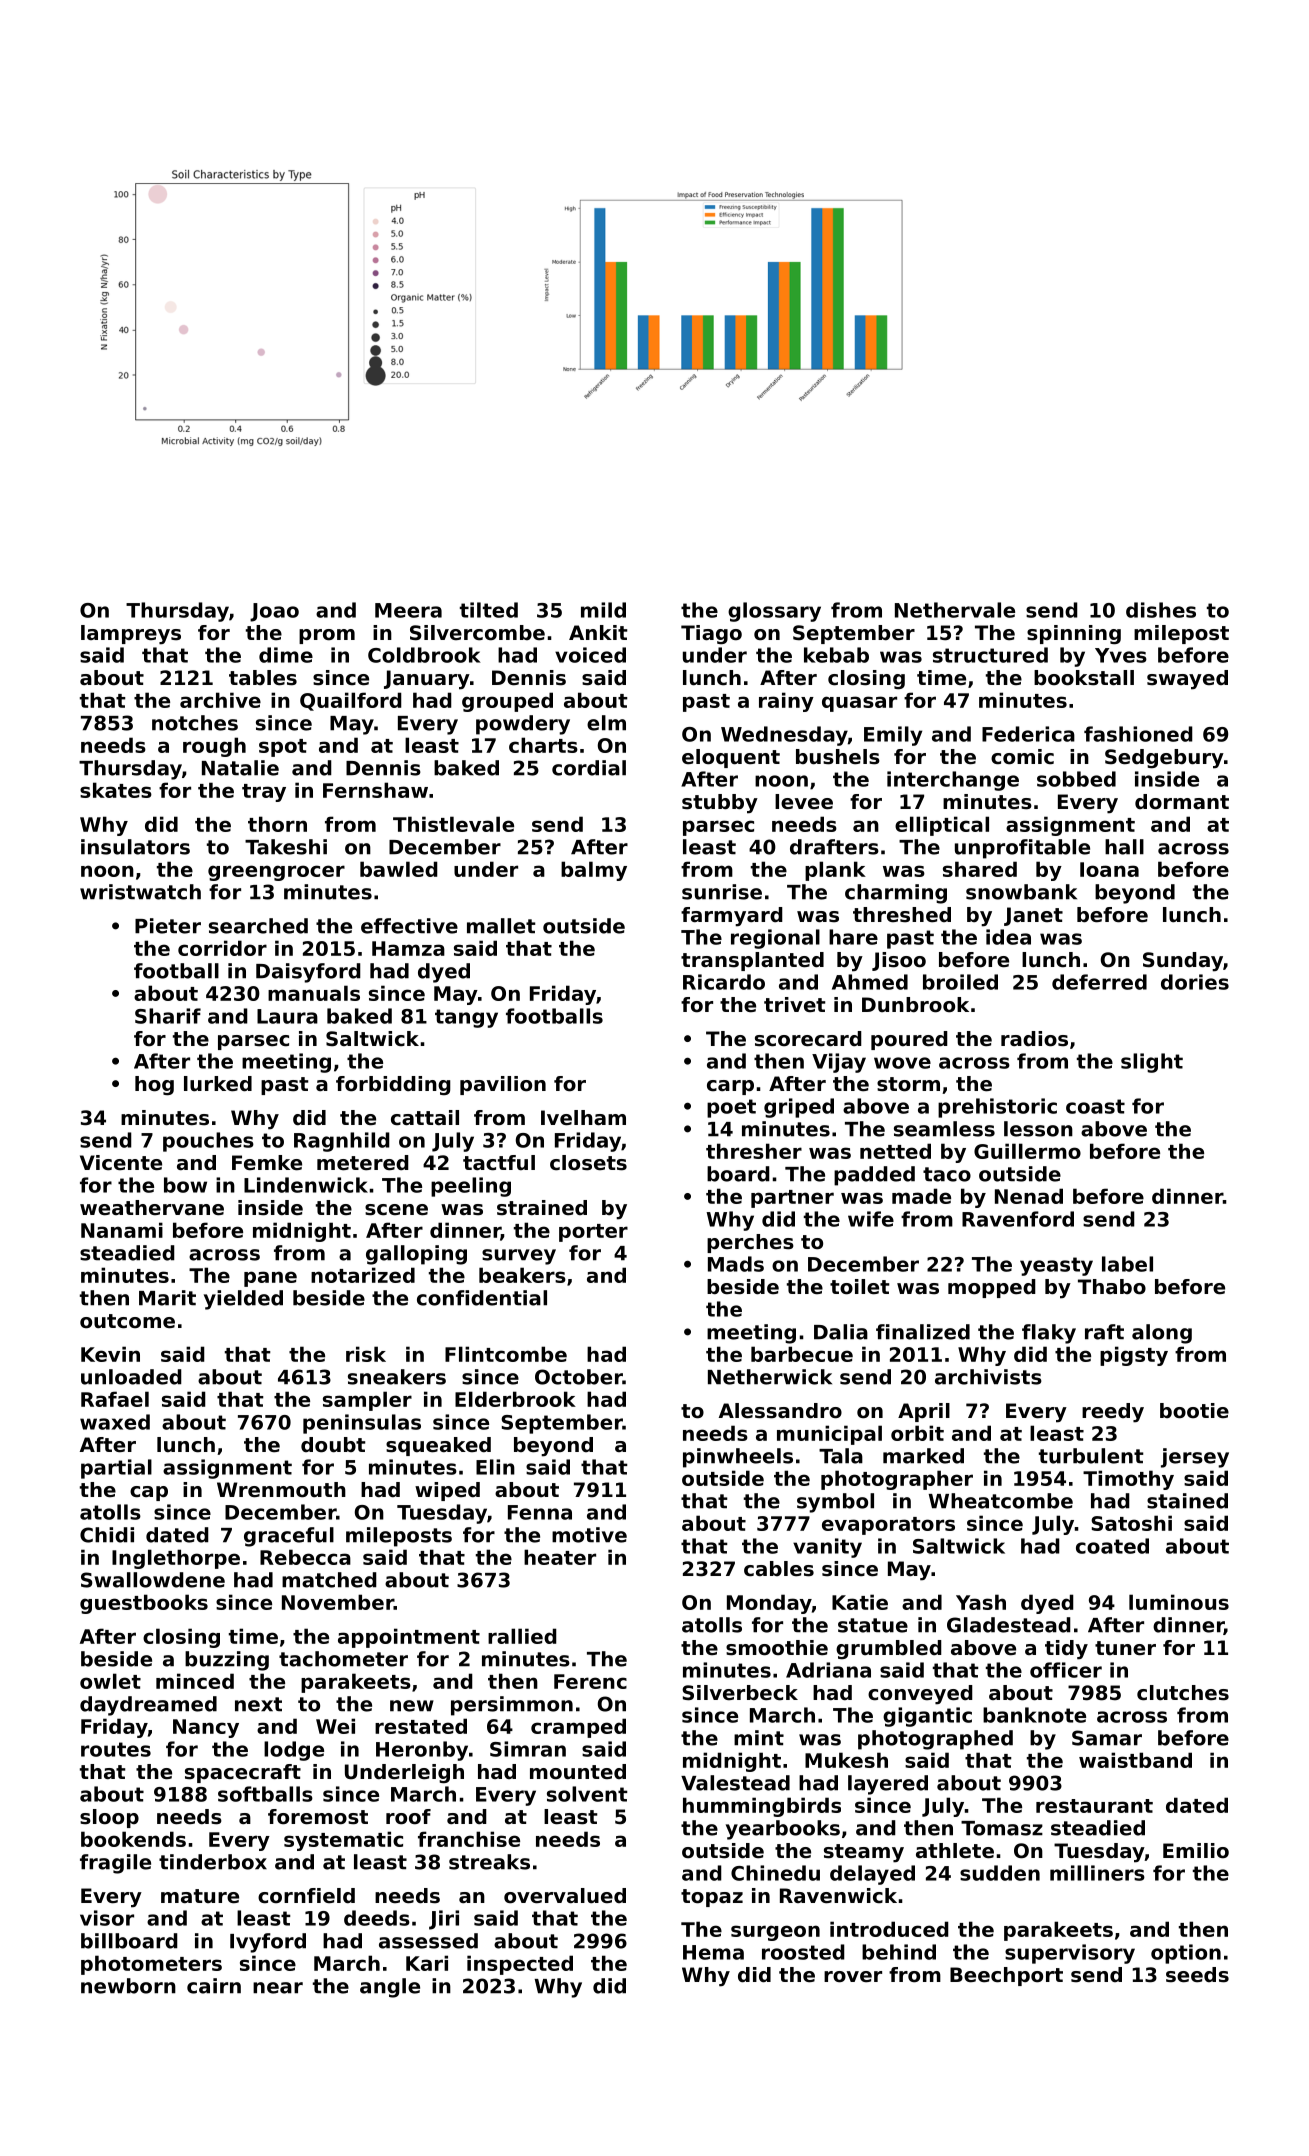 The image size is (1309, 2156). I want to click on searched, so click(258, 926).
